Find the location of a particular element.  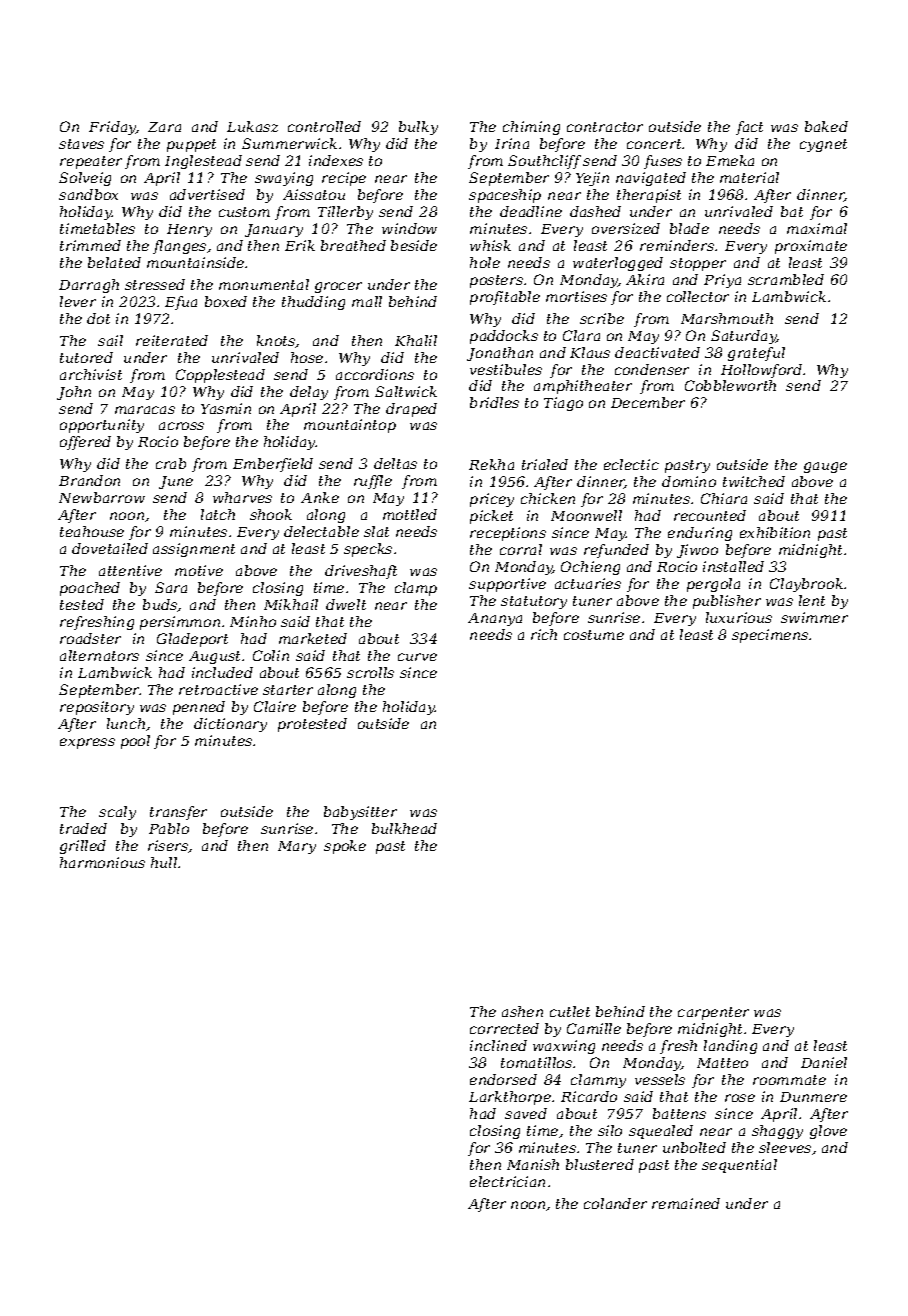

cygnet is located at coordinates (823, 145).
